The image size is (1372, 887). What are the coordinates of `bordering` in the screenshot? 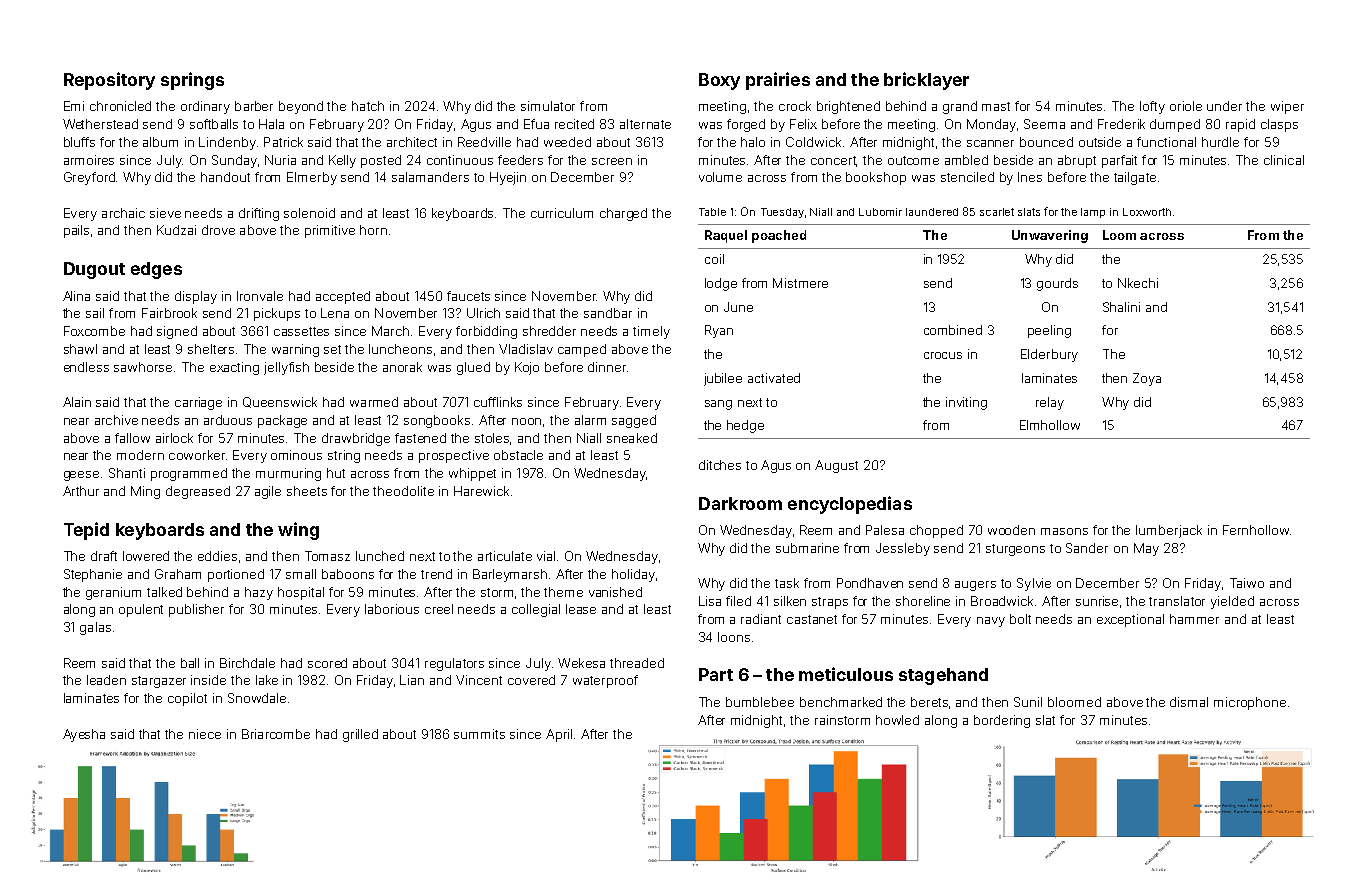 It's located at (1002, 721).
